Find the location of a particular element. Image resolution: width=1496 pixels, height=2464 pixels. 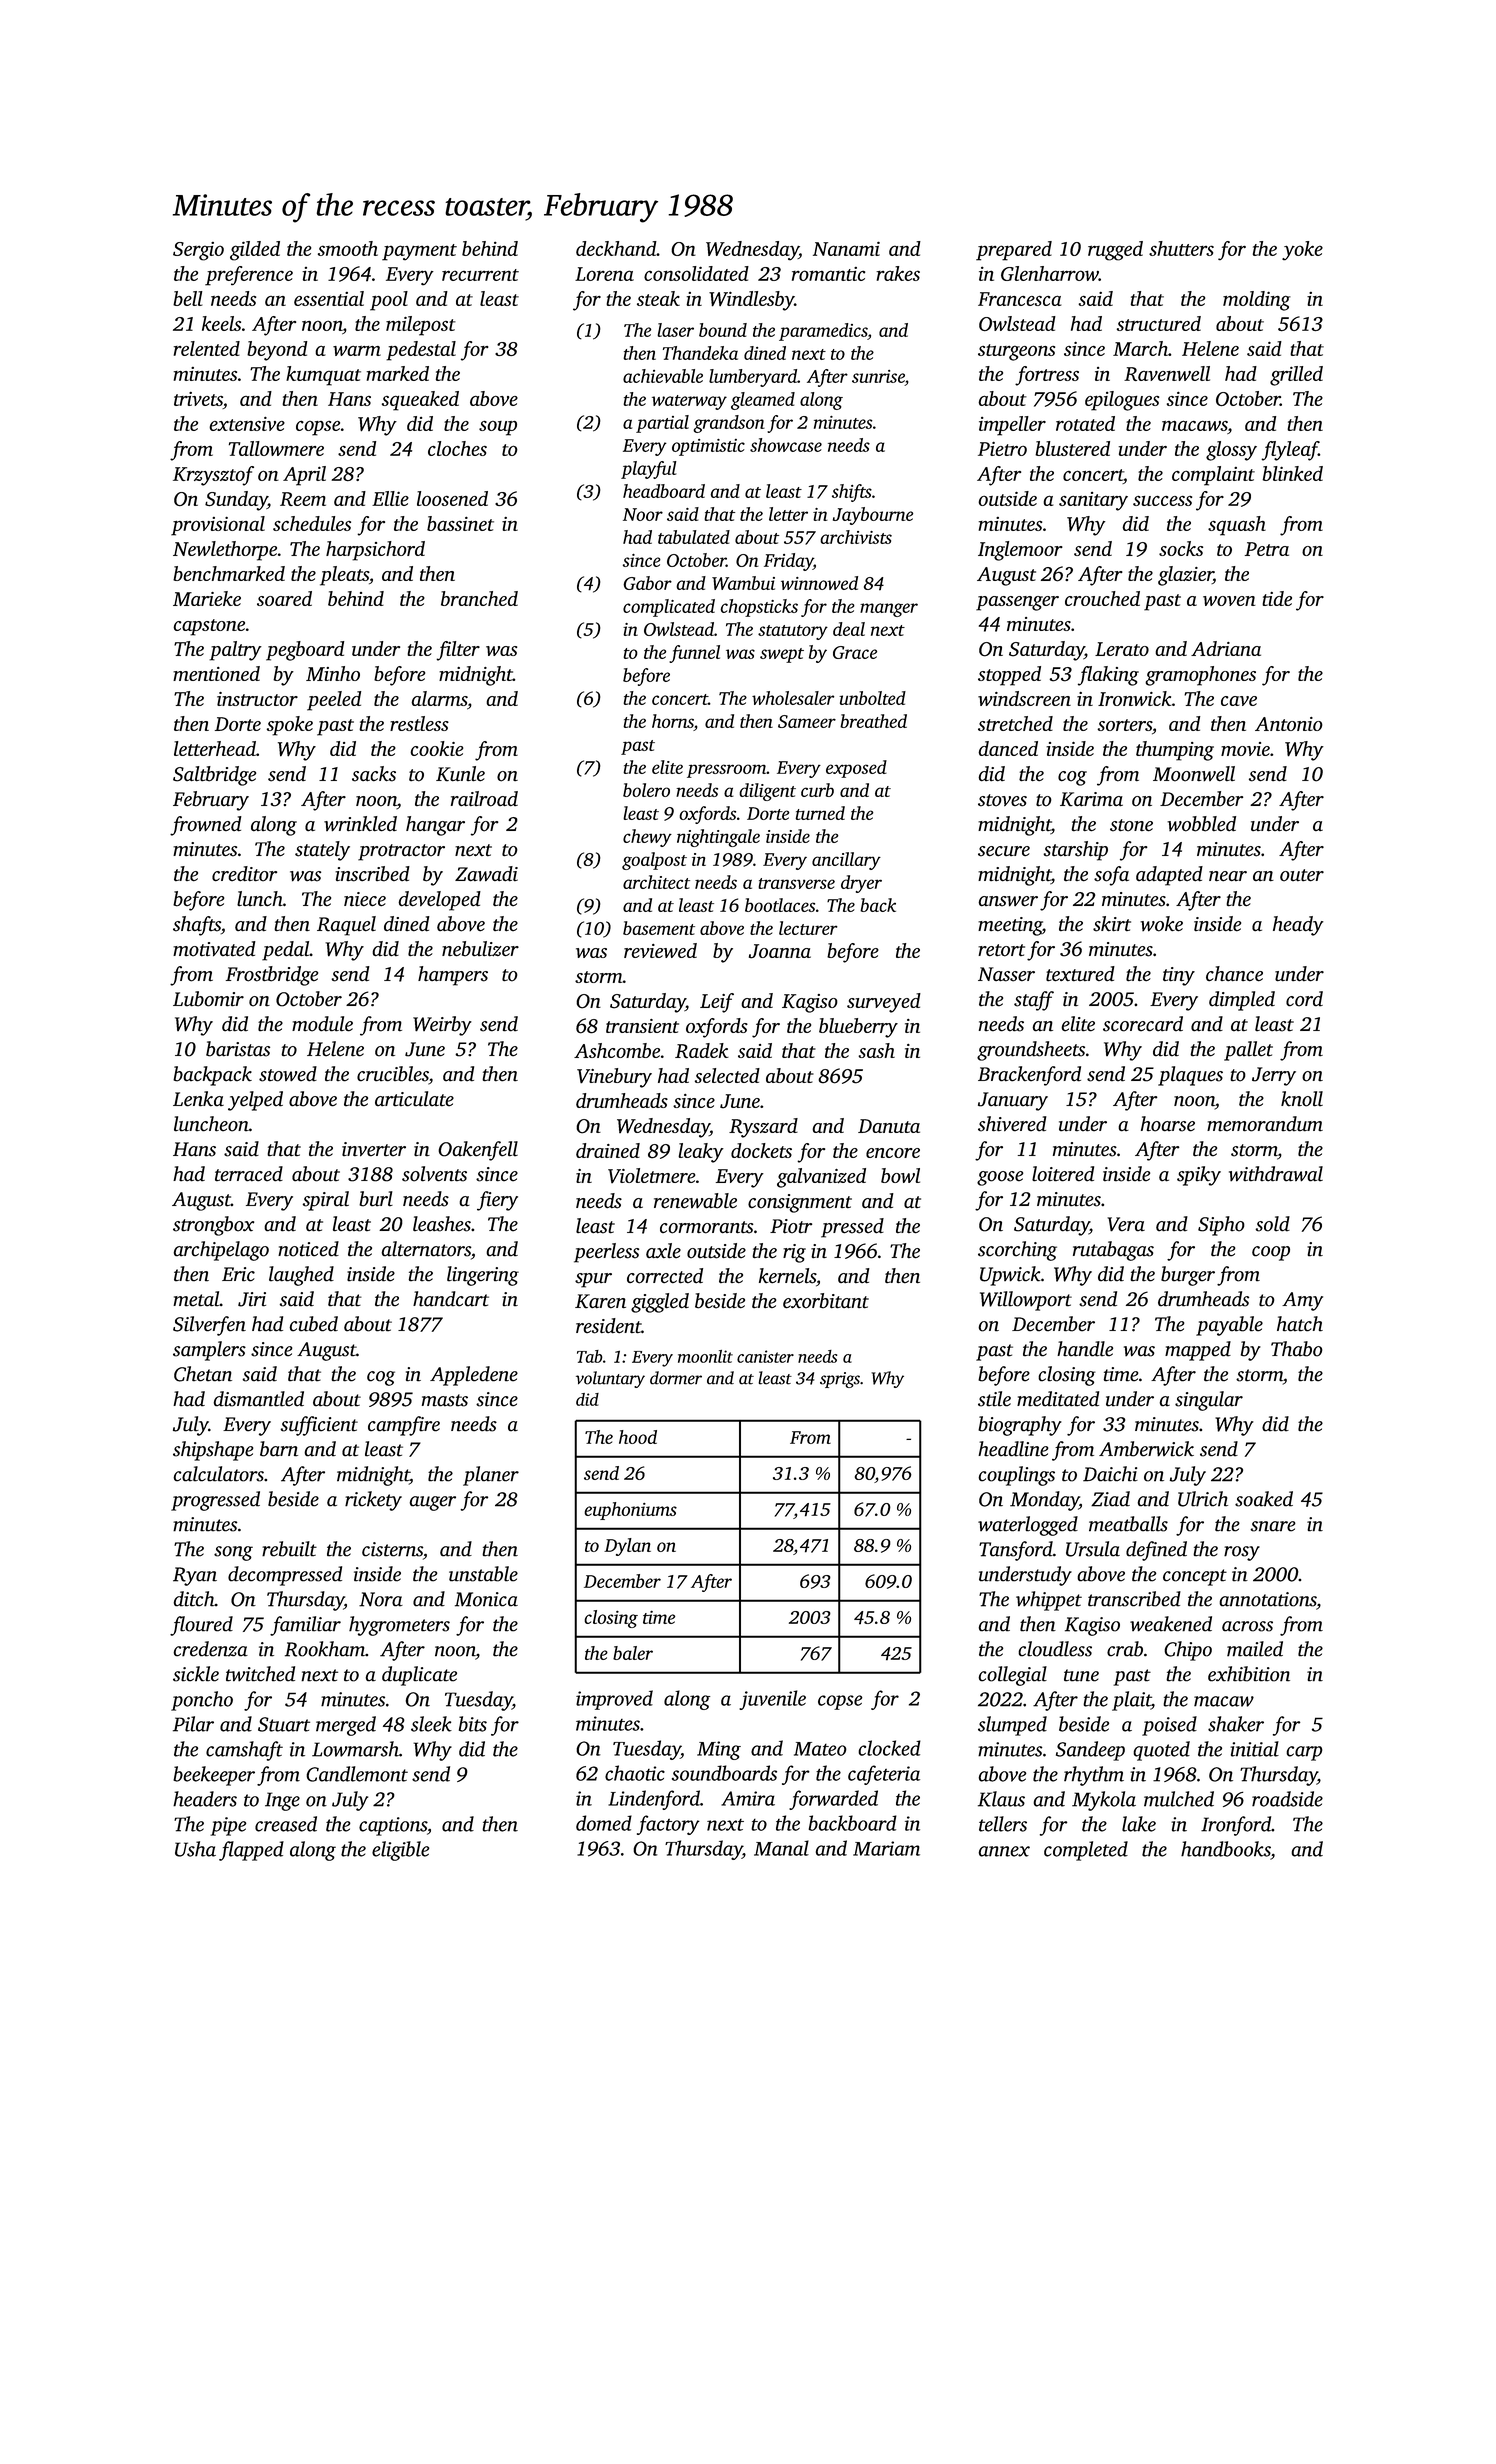

sprigs is located at coordinates (840, 1380).
